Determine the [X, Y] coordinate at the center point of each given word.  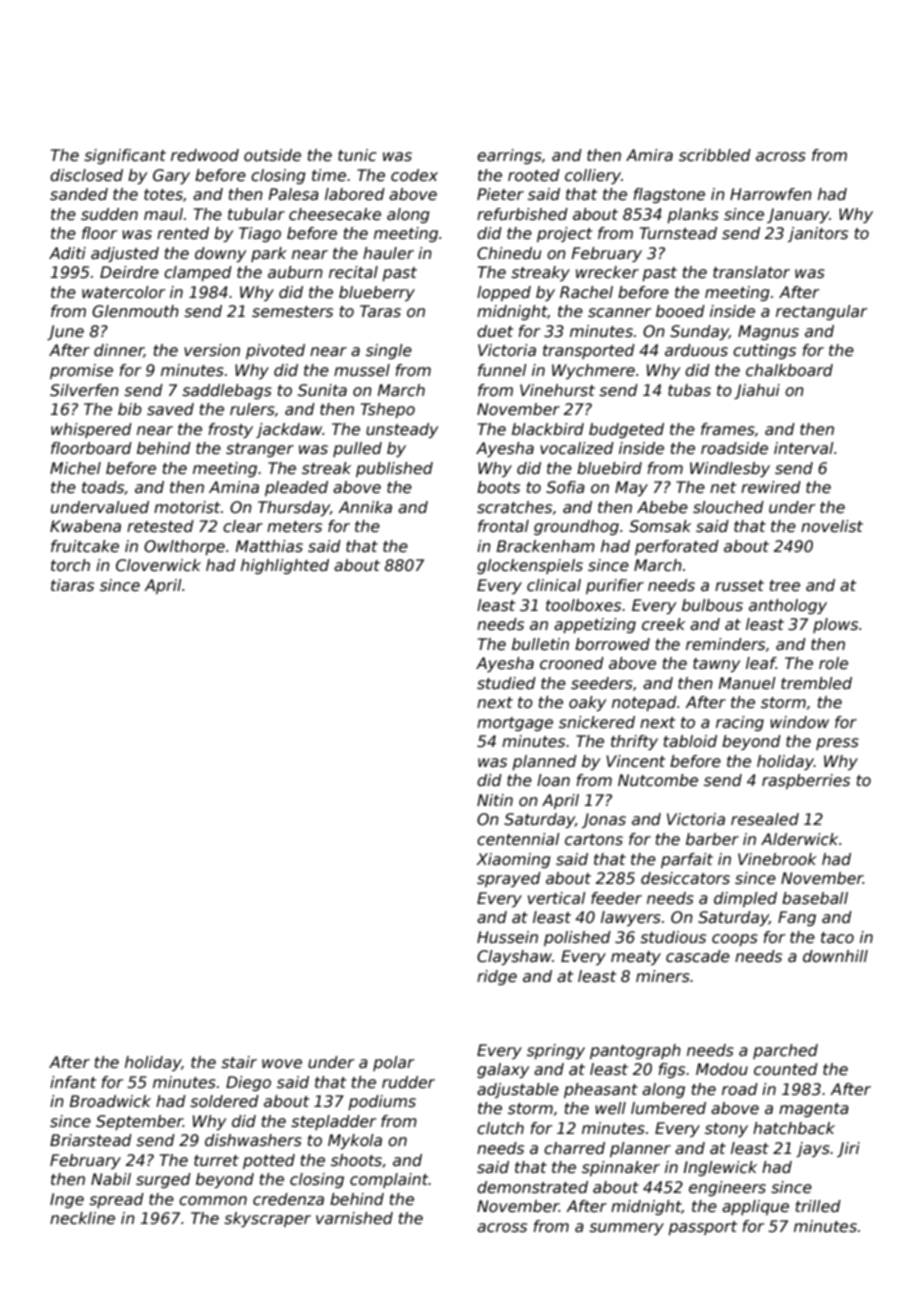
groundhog [576, 527]
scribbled [715, 155]
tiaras [72, 585]
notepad [644, 703]
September [139, 1122]
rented [183, 233]
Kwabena [85, 526]
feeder [616, 898]
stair [239, 1062]
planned [544, 762]
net [723, 488]
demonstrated [532, 1187]
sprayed [509, 879]
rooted [534, 175]
